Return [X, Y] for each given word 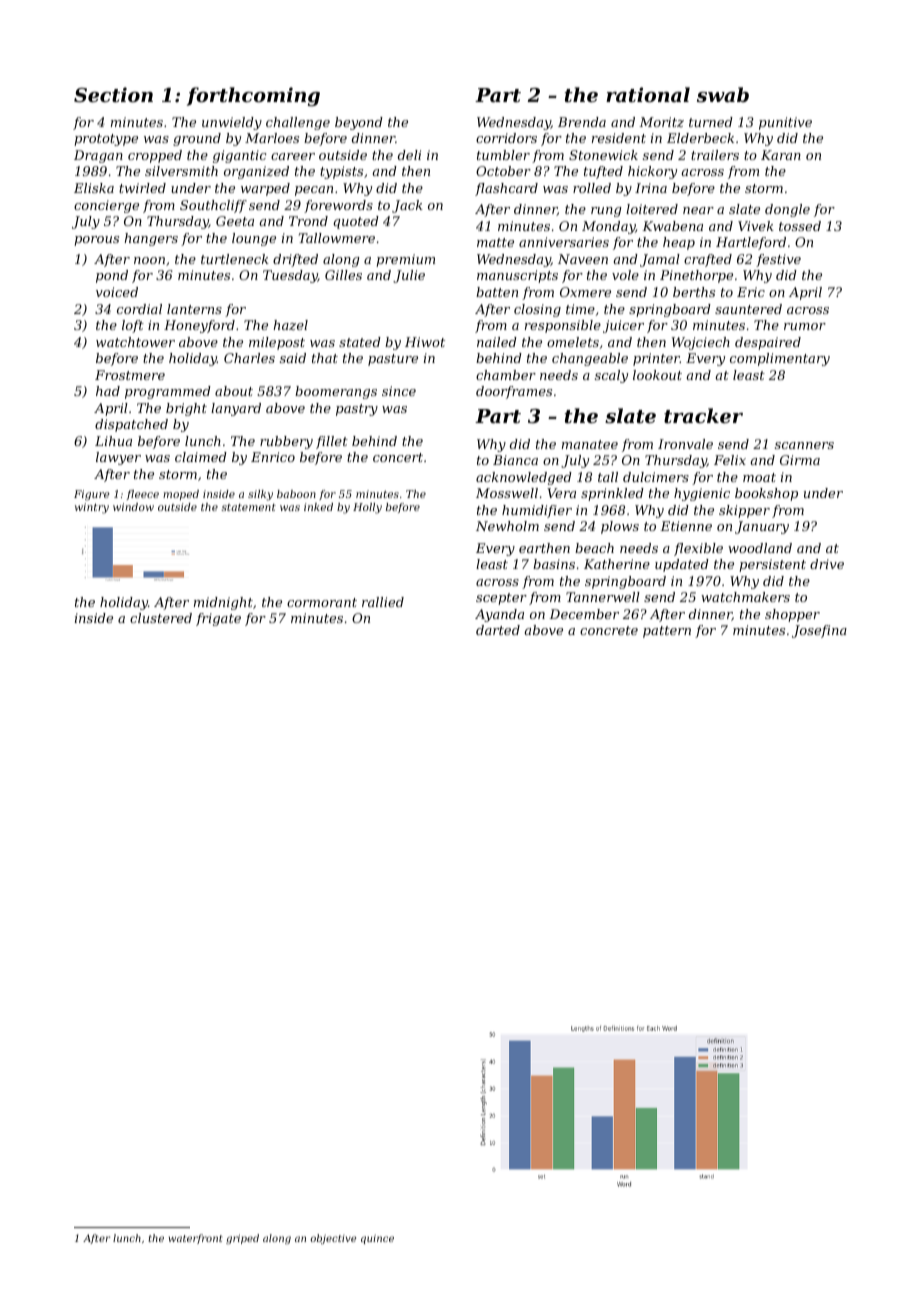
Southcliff [213, 206]
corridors [506, 138]
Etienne [686, 526]
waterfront [195, 1239]
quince [377, 1239]
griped [242, 1239]
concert [398, 457]
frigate [218, 619]
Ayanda [499, 615]
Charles [249, 358]
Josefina [819, 631]
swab [723, 94]
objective [333, 1239]
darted [498, 630]
